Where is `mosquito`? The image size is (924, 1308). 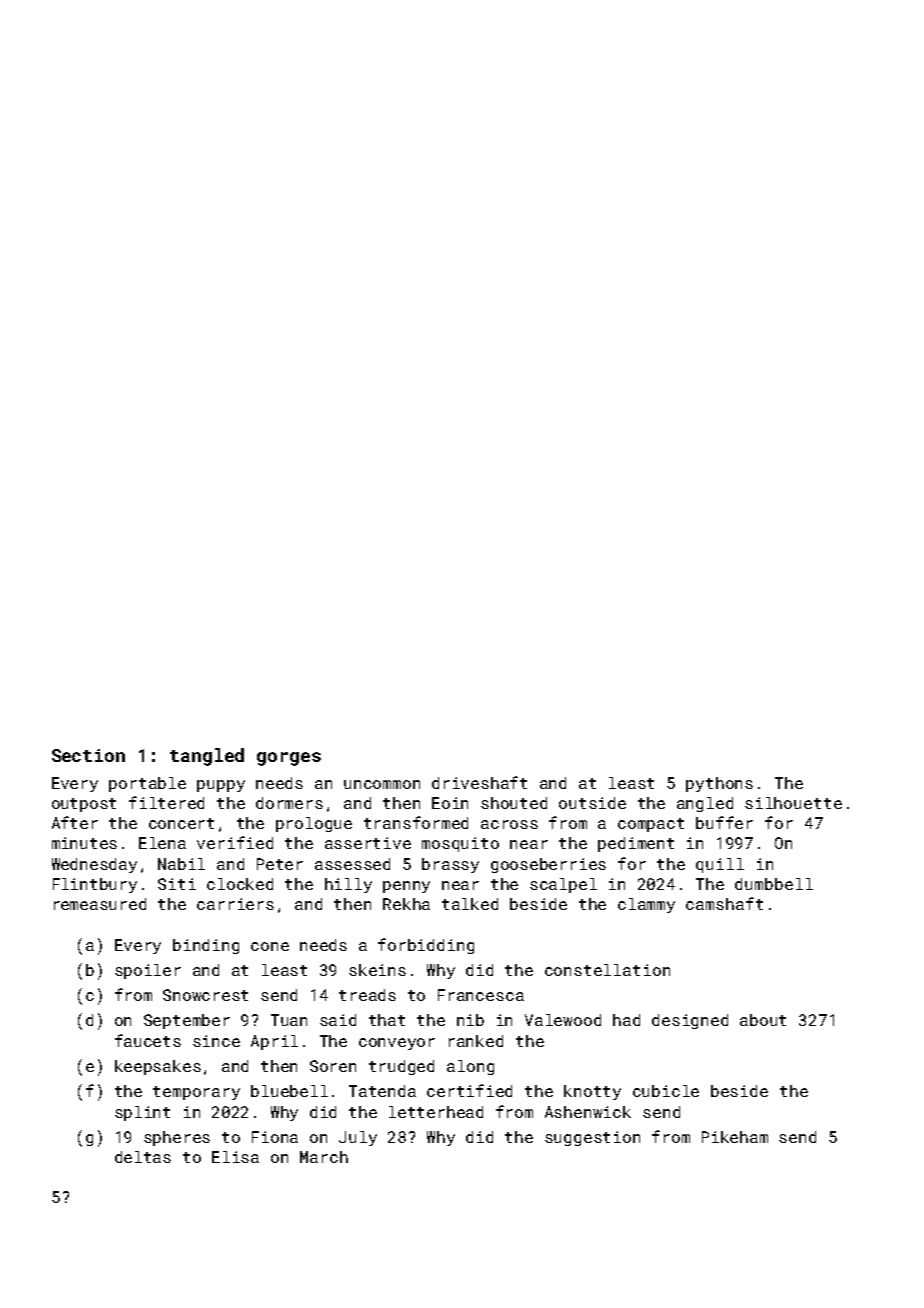 mosquito is located at coordinates (460, 844).
